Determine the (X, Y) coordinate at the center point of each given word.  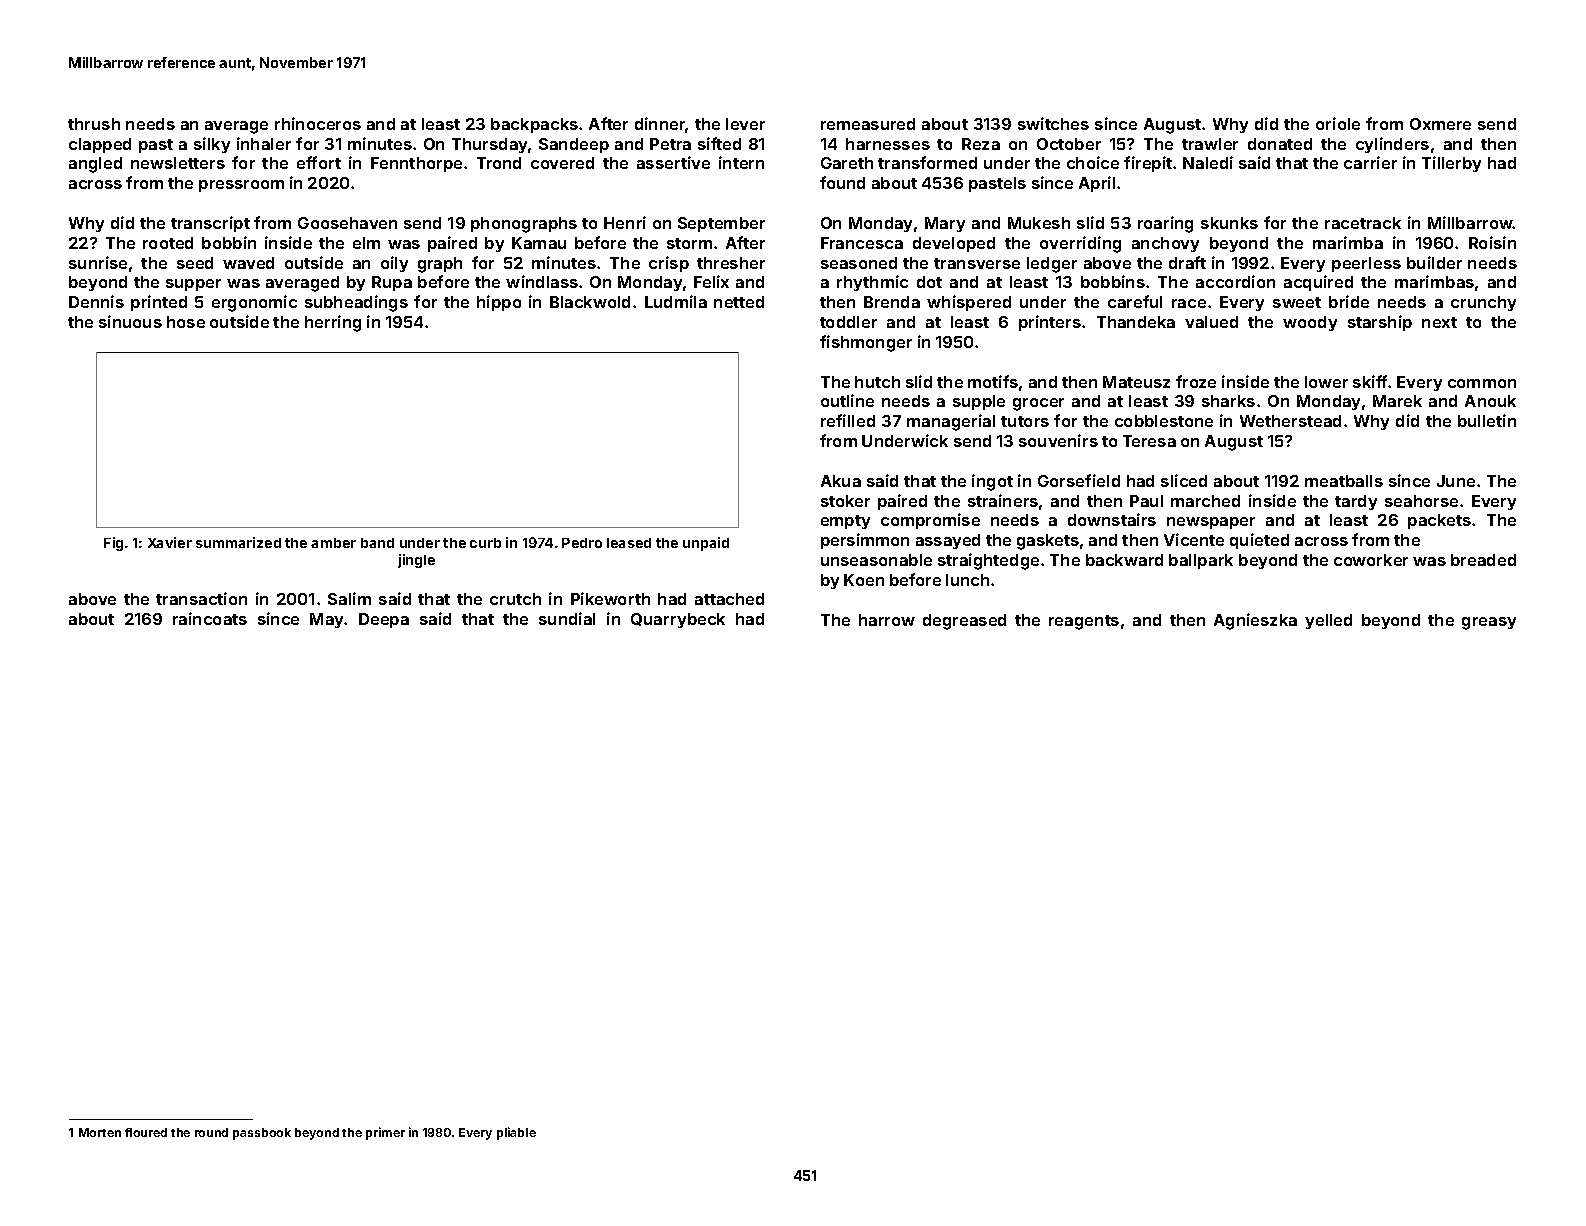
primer (385, 1133)
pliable (516, 1133)
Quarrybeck (678, 620)
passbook (262, 1134)
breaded (1483, 560)
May (327, 620)
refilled (848, 420)
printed (159, 303)
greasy (1489, 623)
